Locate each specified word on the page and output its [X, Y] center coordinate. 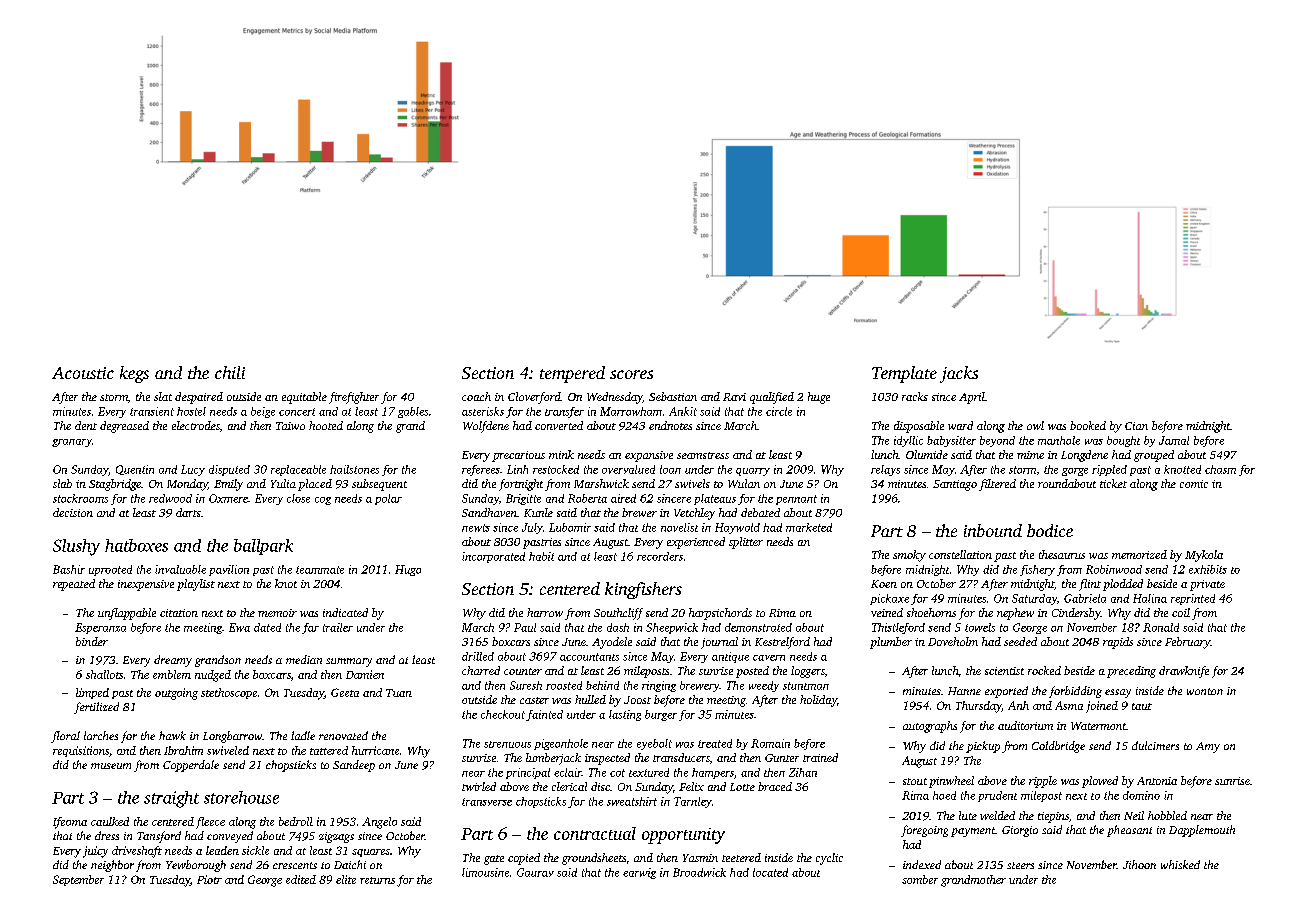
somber [920, 879]
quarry [753, 472]
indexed [922, 864]
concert [297, 412]
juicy [95, 852]
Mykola [1204, 556]
